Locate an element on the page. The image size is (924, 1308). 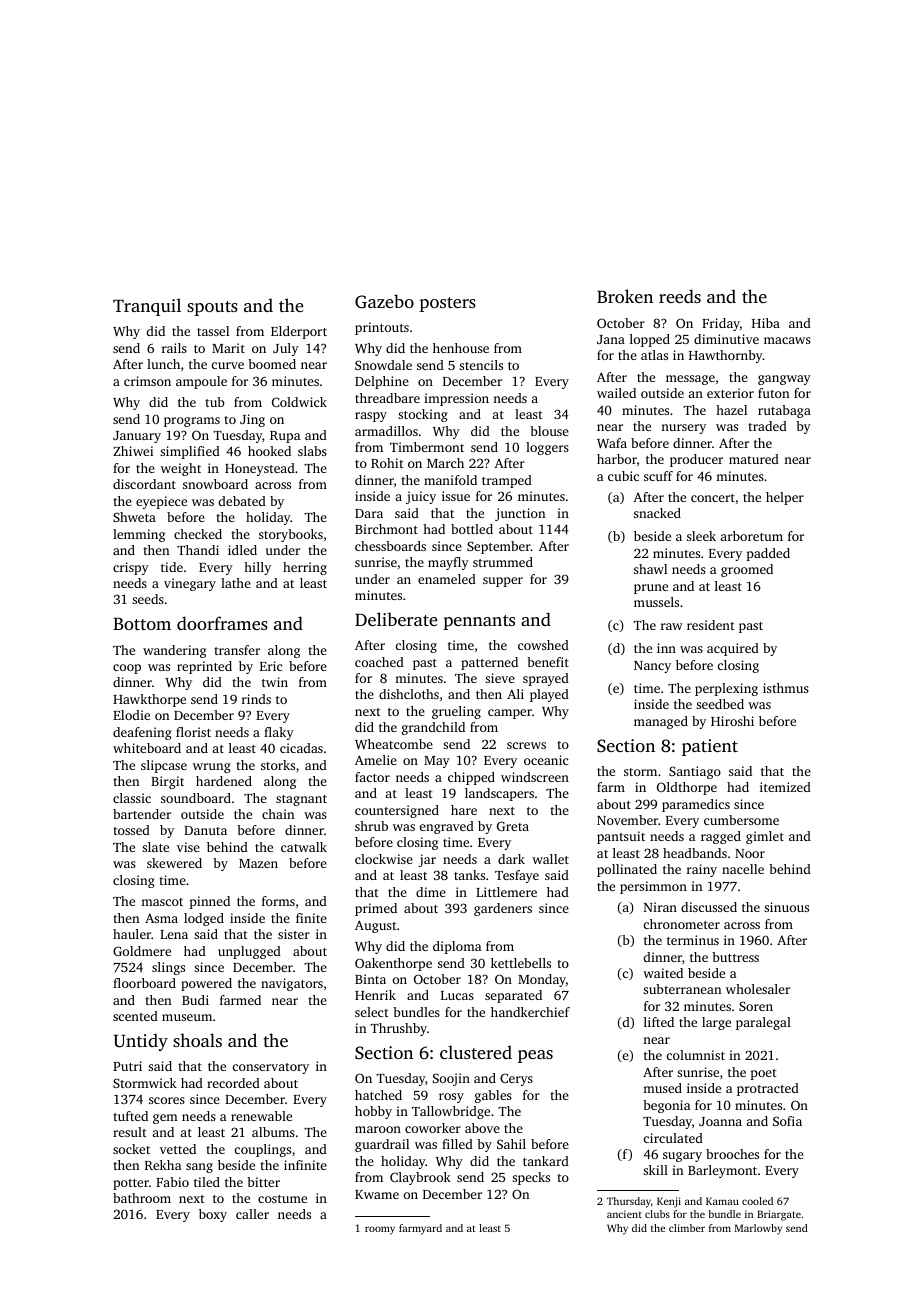
handkerchief is located at coordinates (530, 1012).
